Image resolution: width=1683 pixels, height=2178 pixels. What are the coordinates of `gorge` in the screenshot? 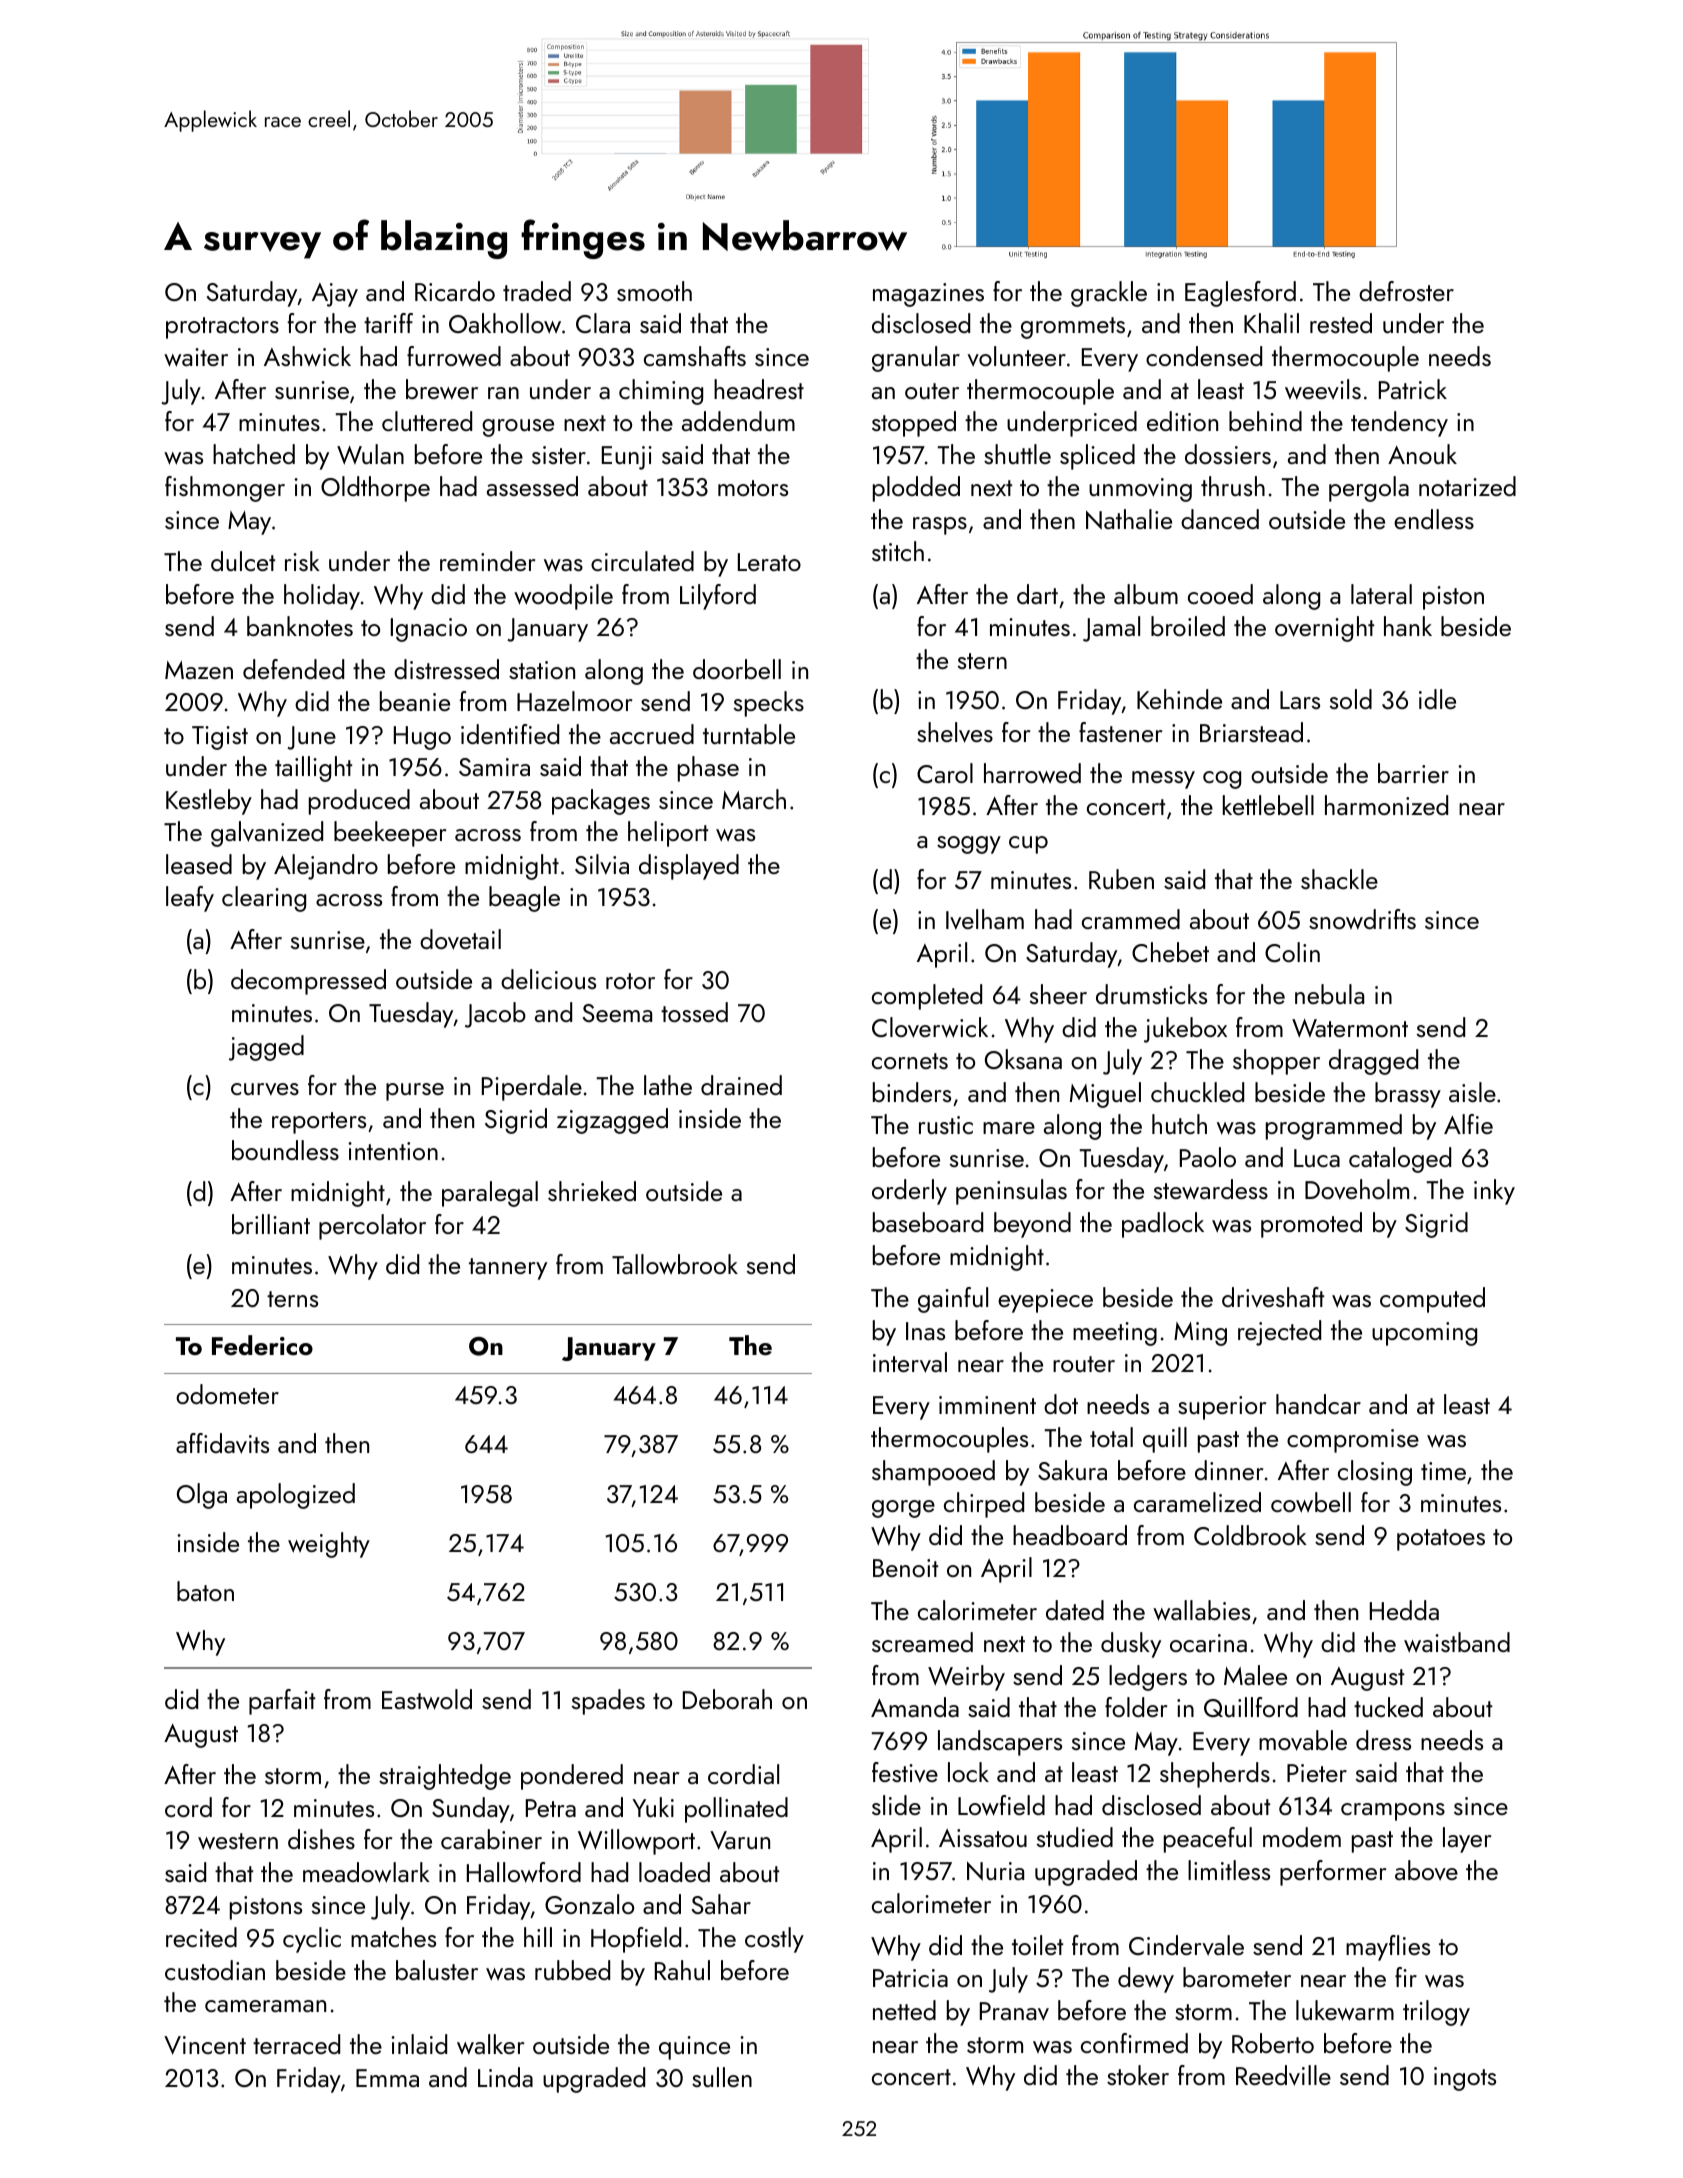 It's located at (903, 1509).
